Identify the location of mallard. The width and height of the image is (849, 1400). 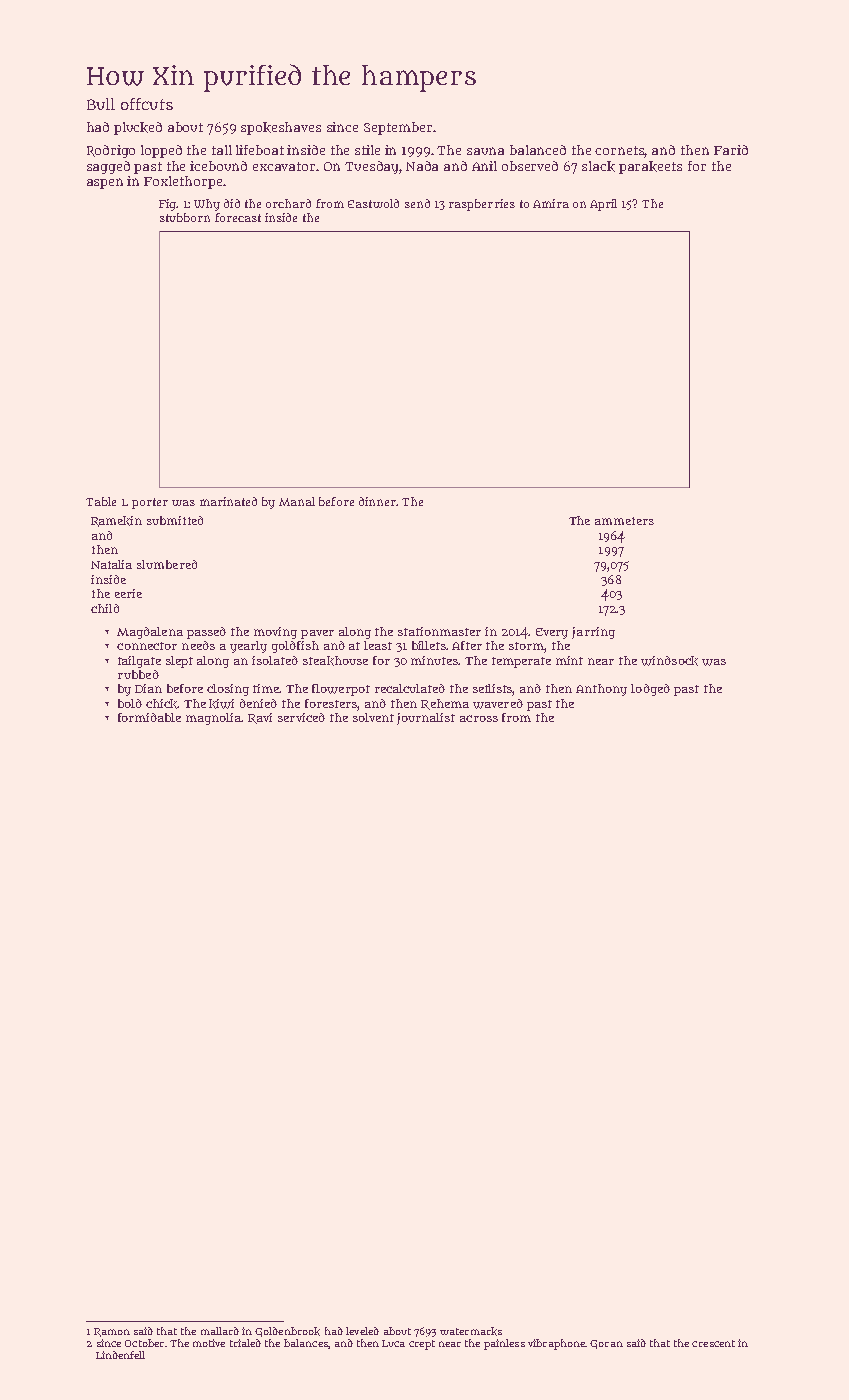
(220, 1331).
